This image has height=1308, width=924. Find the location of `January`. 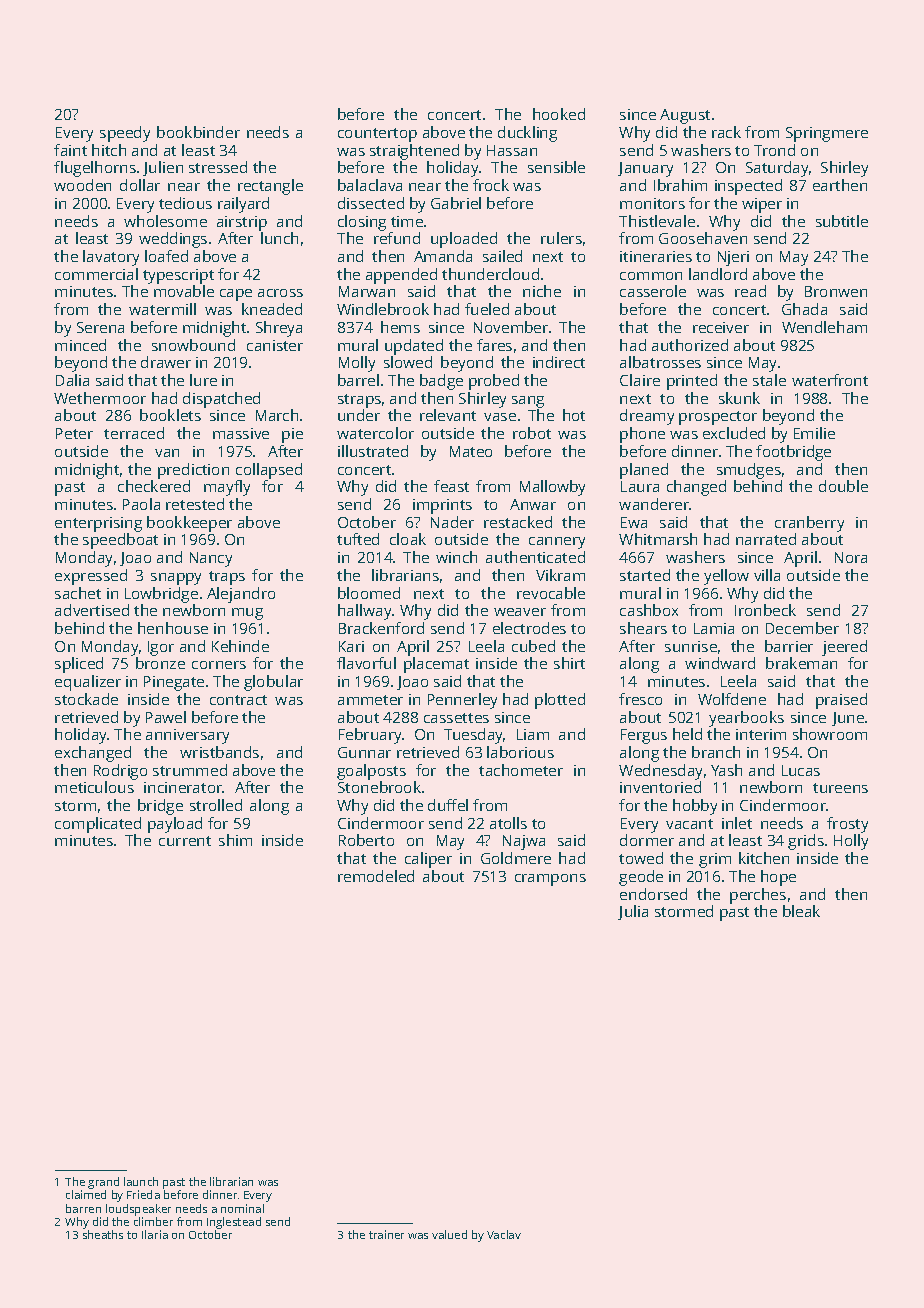

January is located at coordinates (645, 169).
